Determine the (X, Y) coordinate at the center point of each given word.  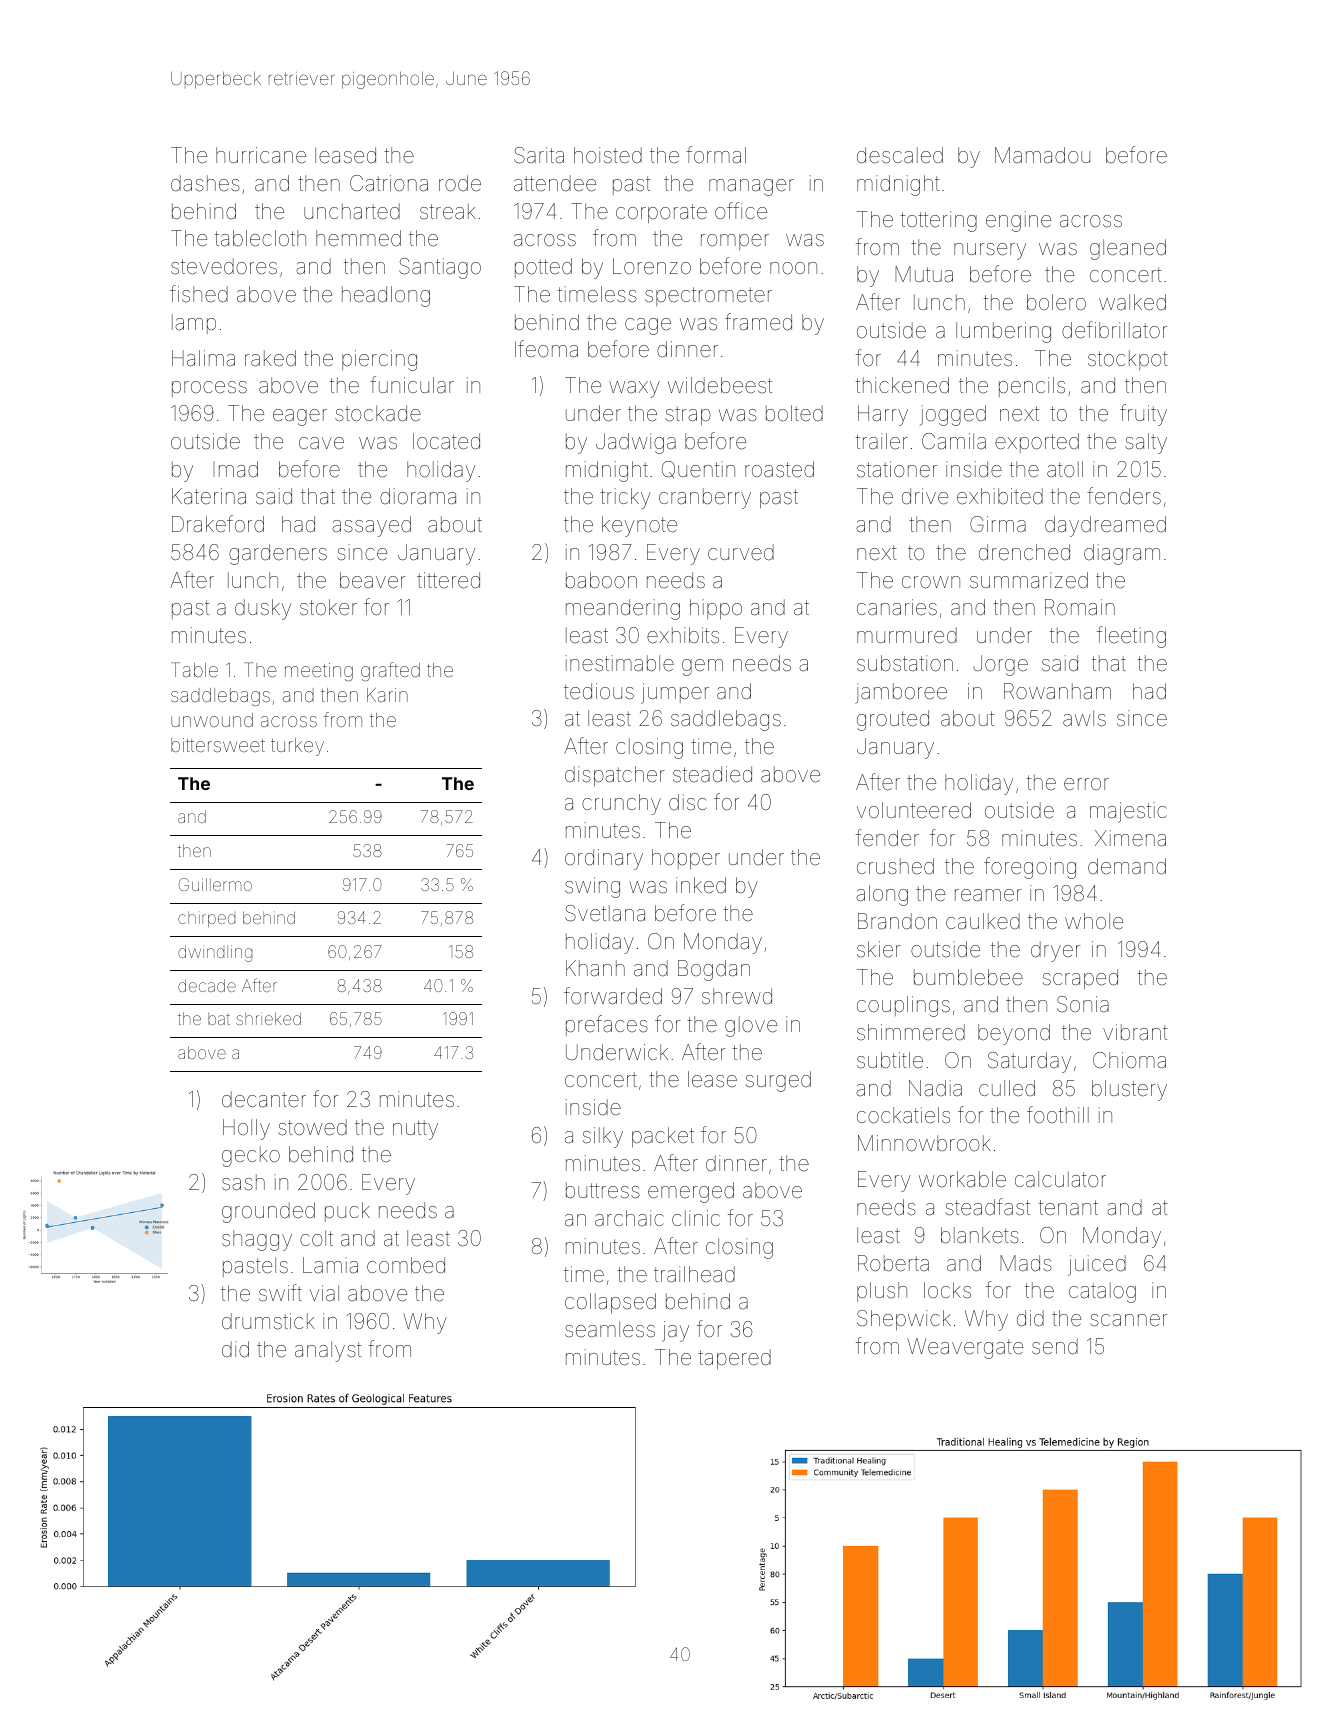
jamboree (901, 693)
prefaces (607, 1025)
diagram (1122, 554)
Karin (387, 695)
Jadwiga (636, 443)
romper (735, 242)
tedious (599, 691)
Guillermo (215, 884)
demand (1127, 866)
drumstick (268, 1321)
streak (448, 211)
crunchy (621, 804)
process (209, 389)
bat (219, 1019)
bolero (1056, 302)
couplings (903, 1006)
